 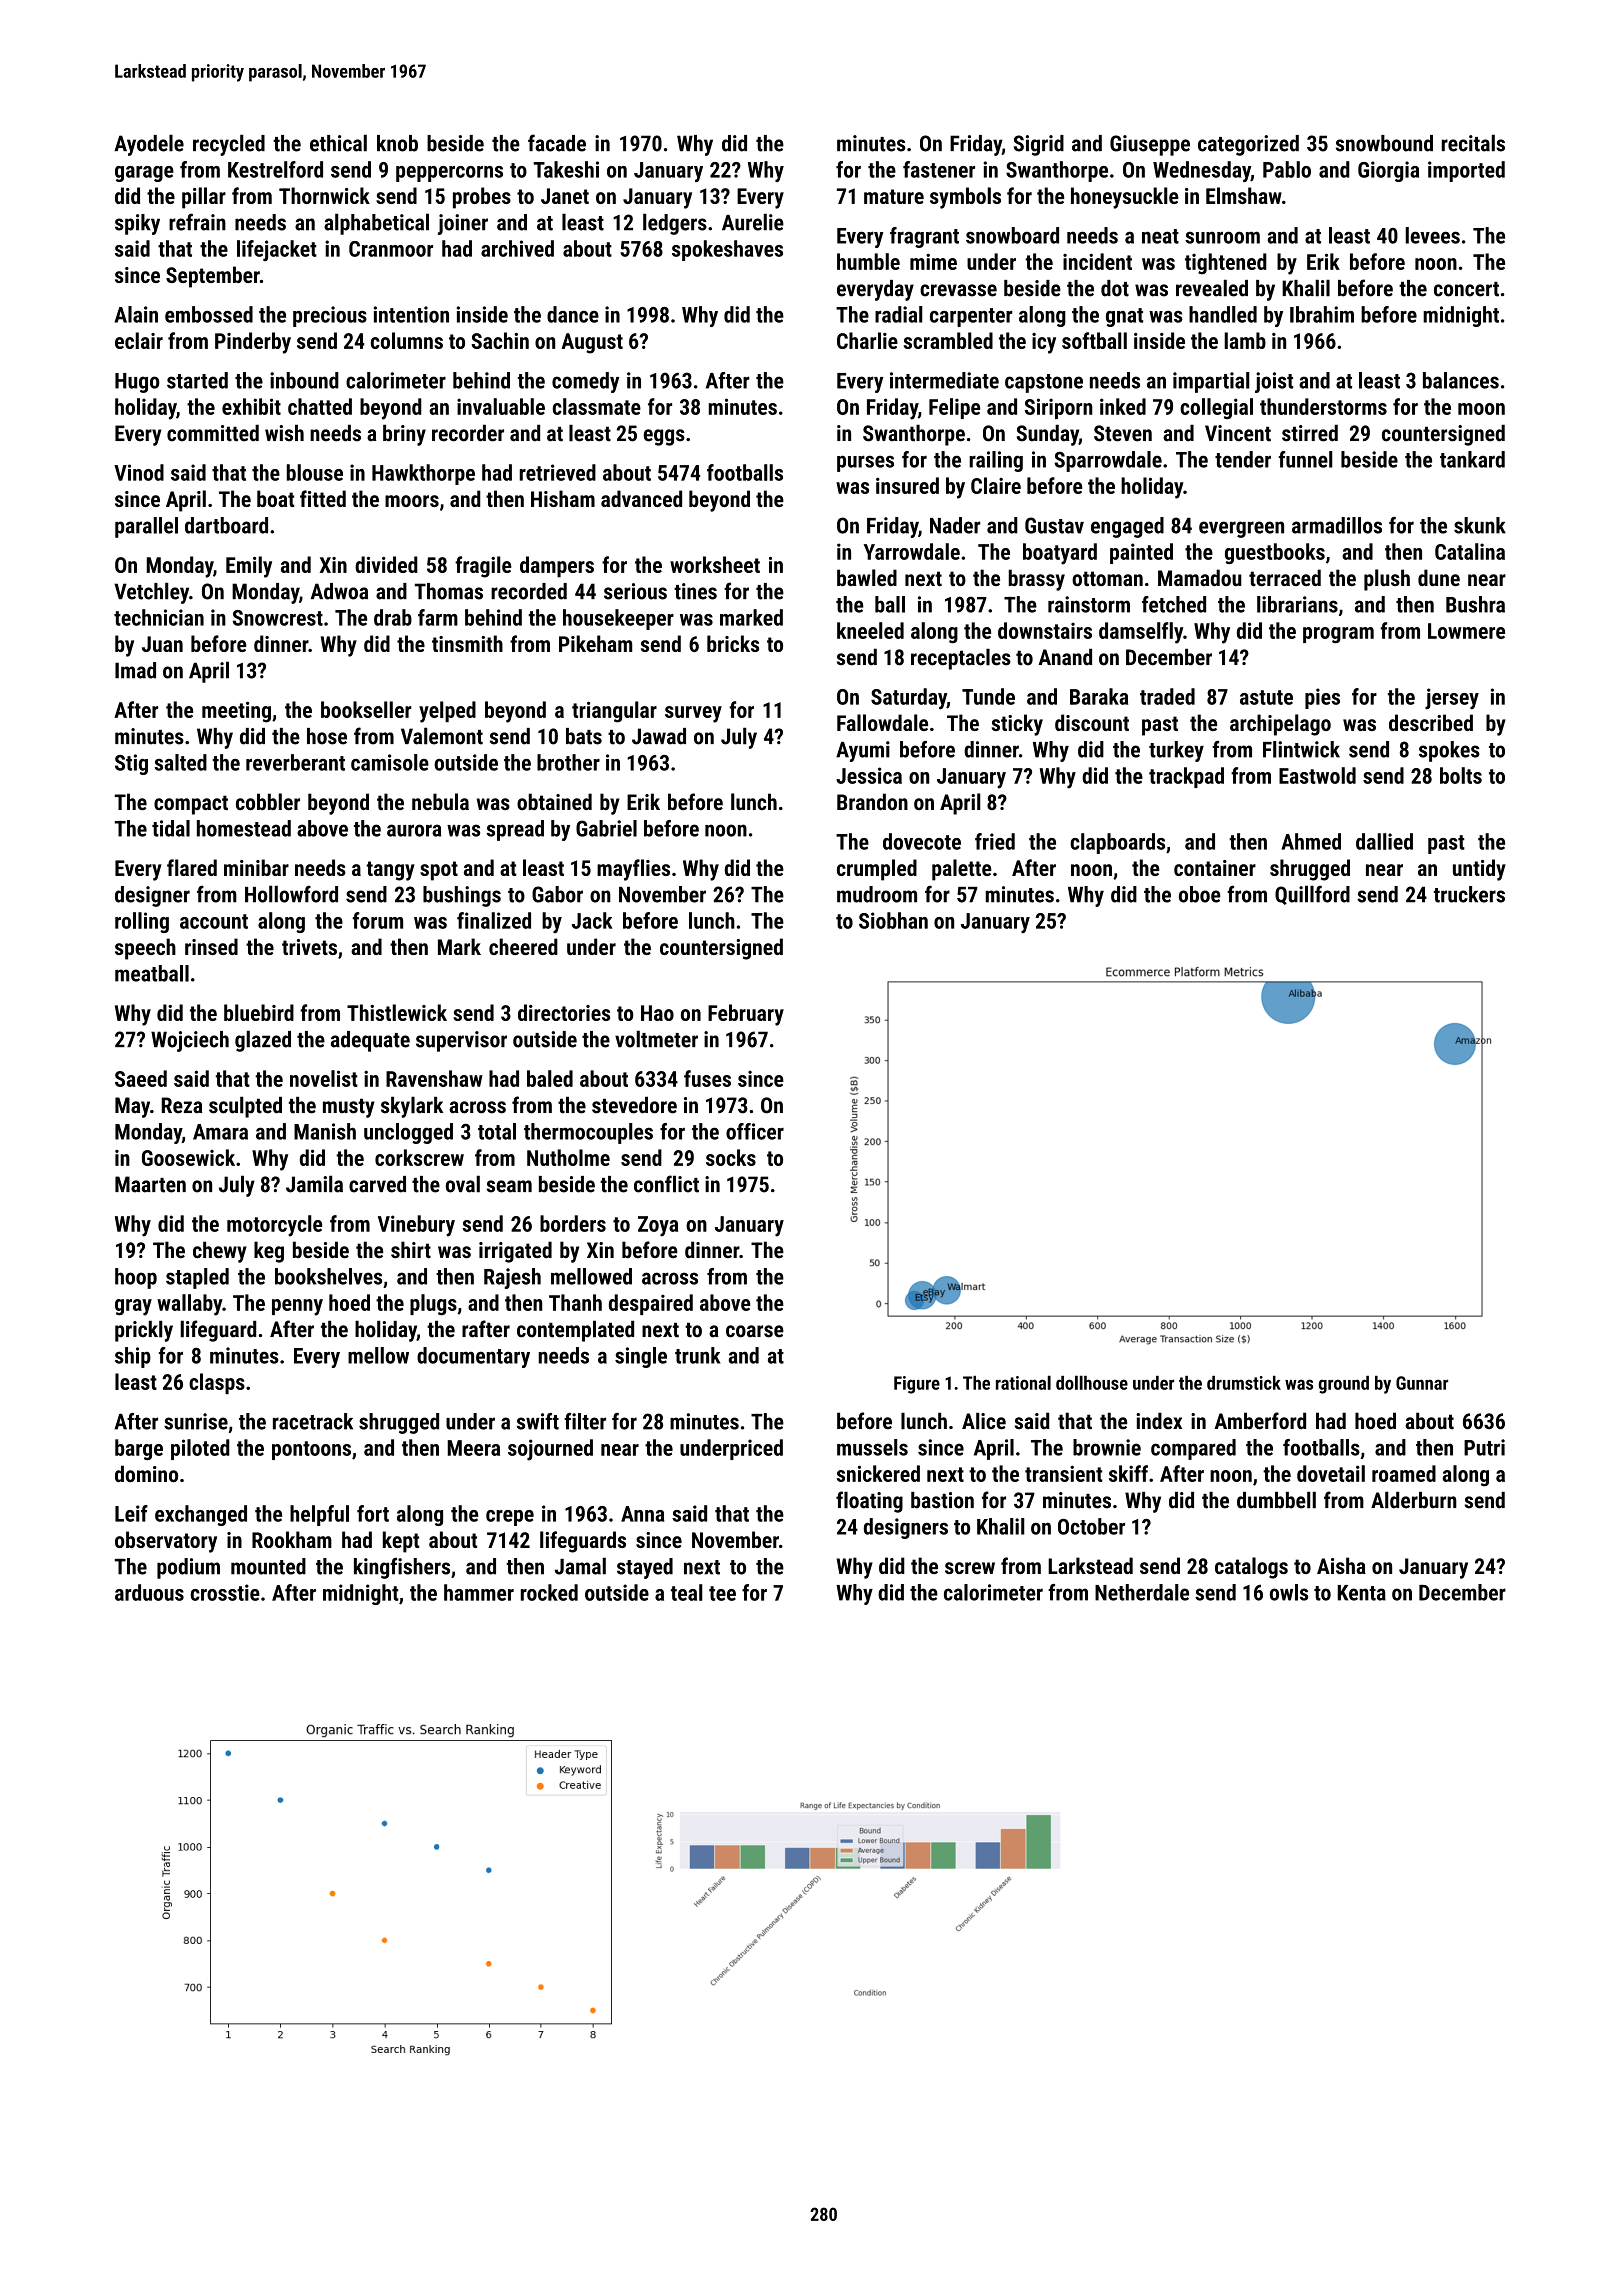 I want to click on bastion, so click(x=942, y=1500).
